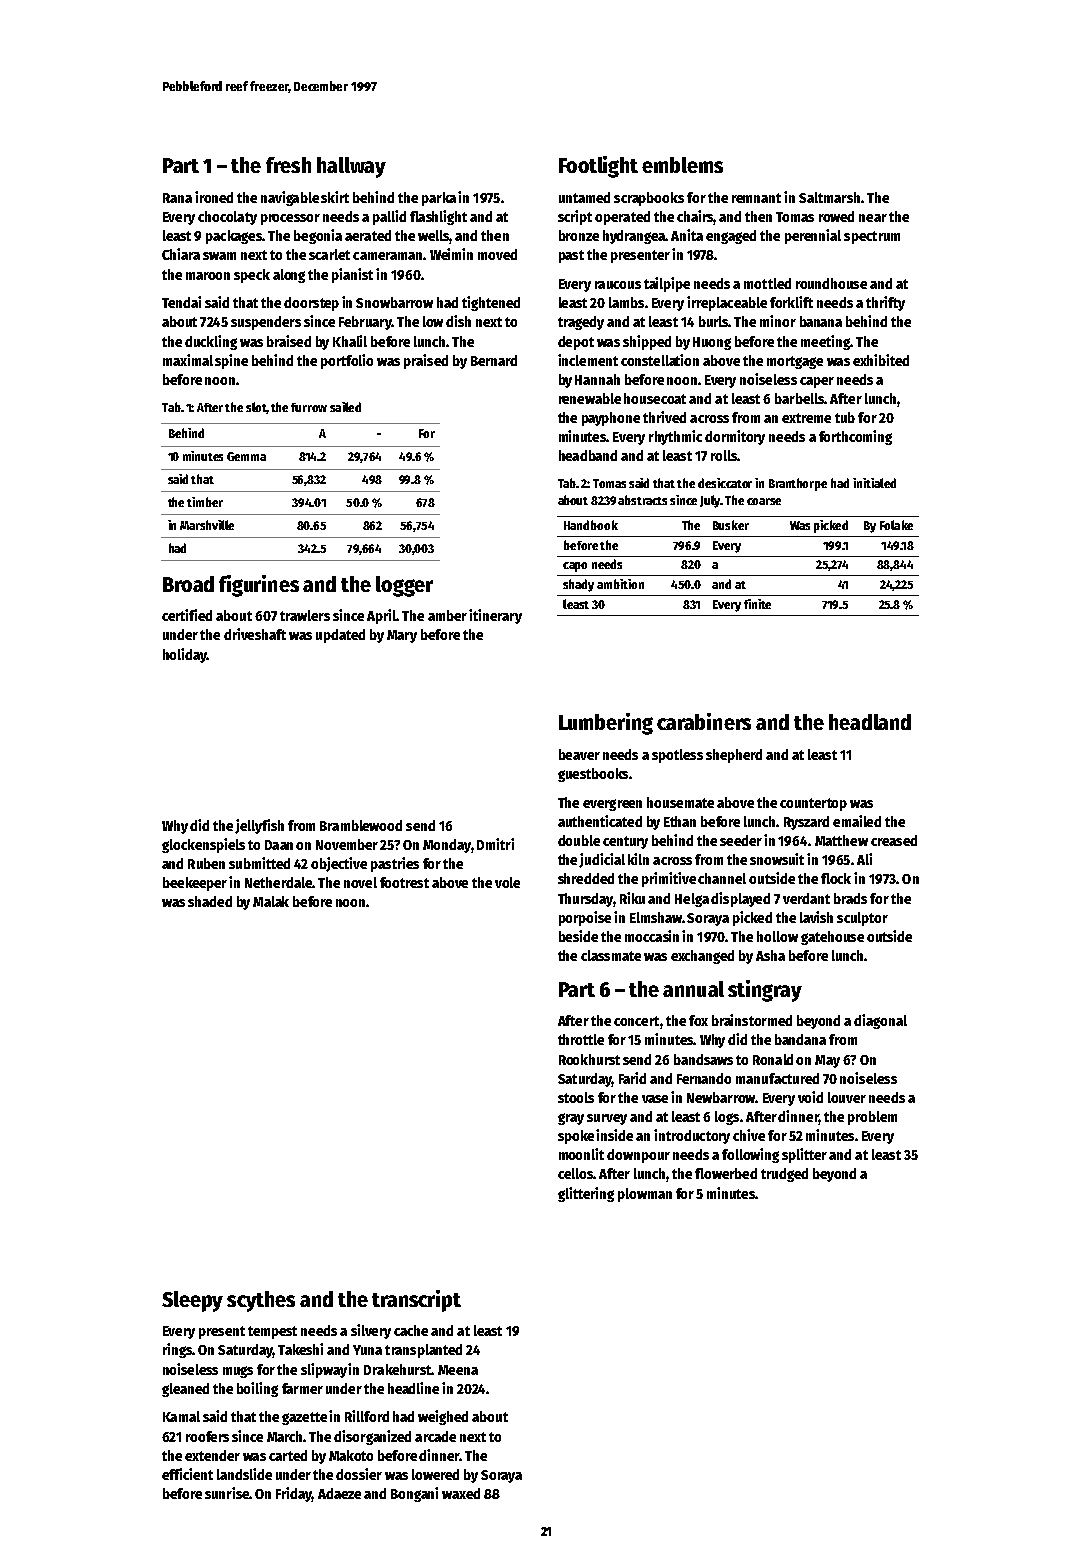  What do you see at coordinates (404, 882) in the image?
I see `footrest` at bounding box center [404, 882].
